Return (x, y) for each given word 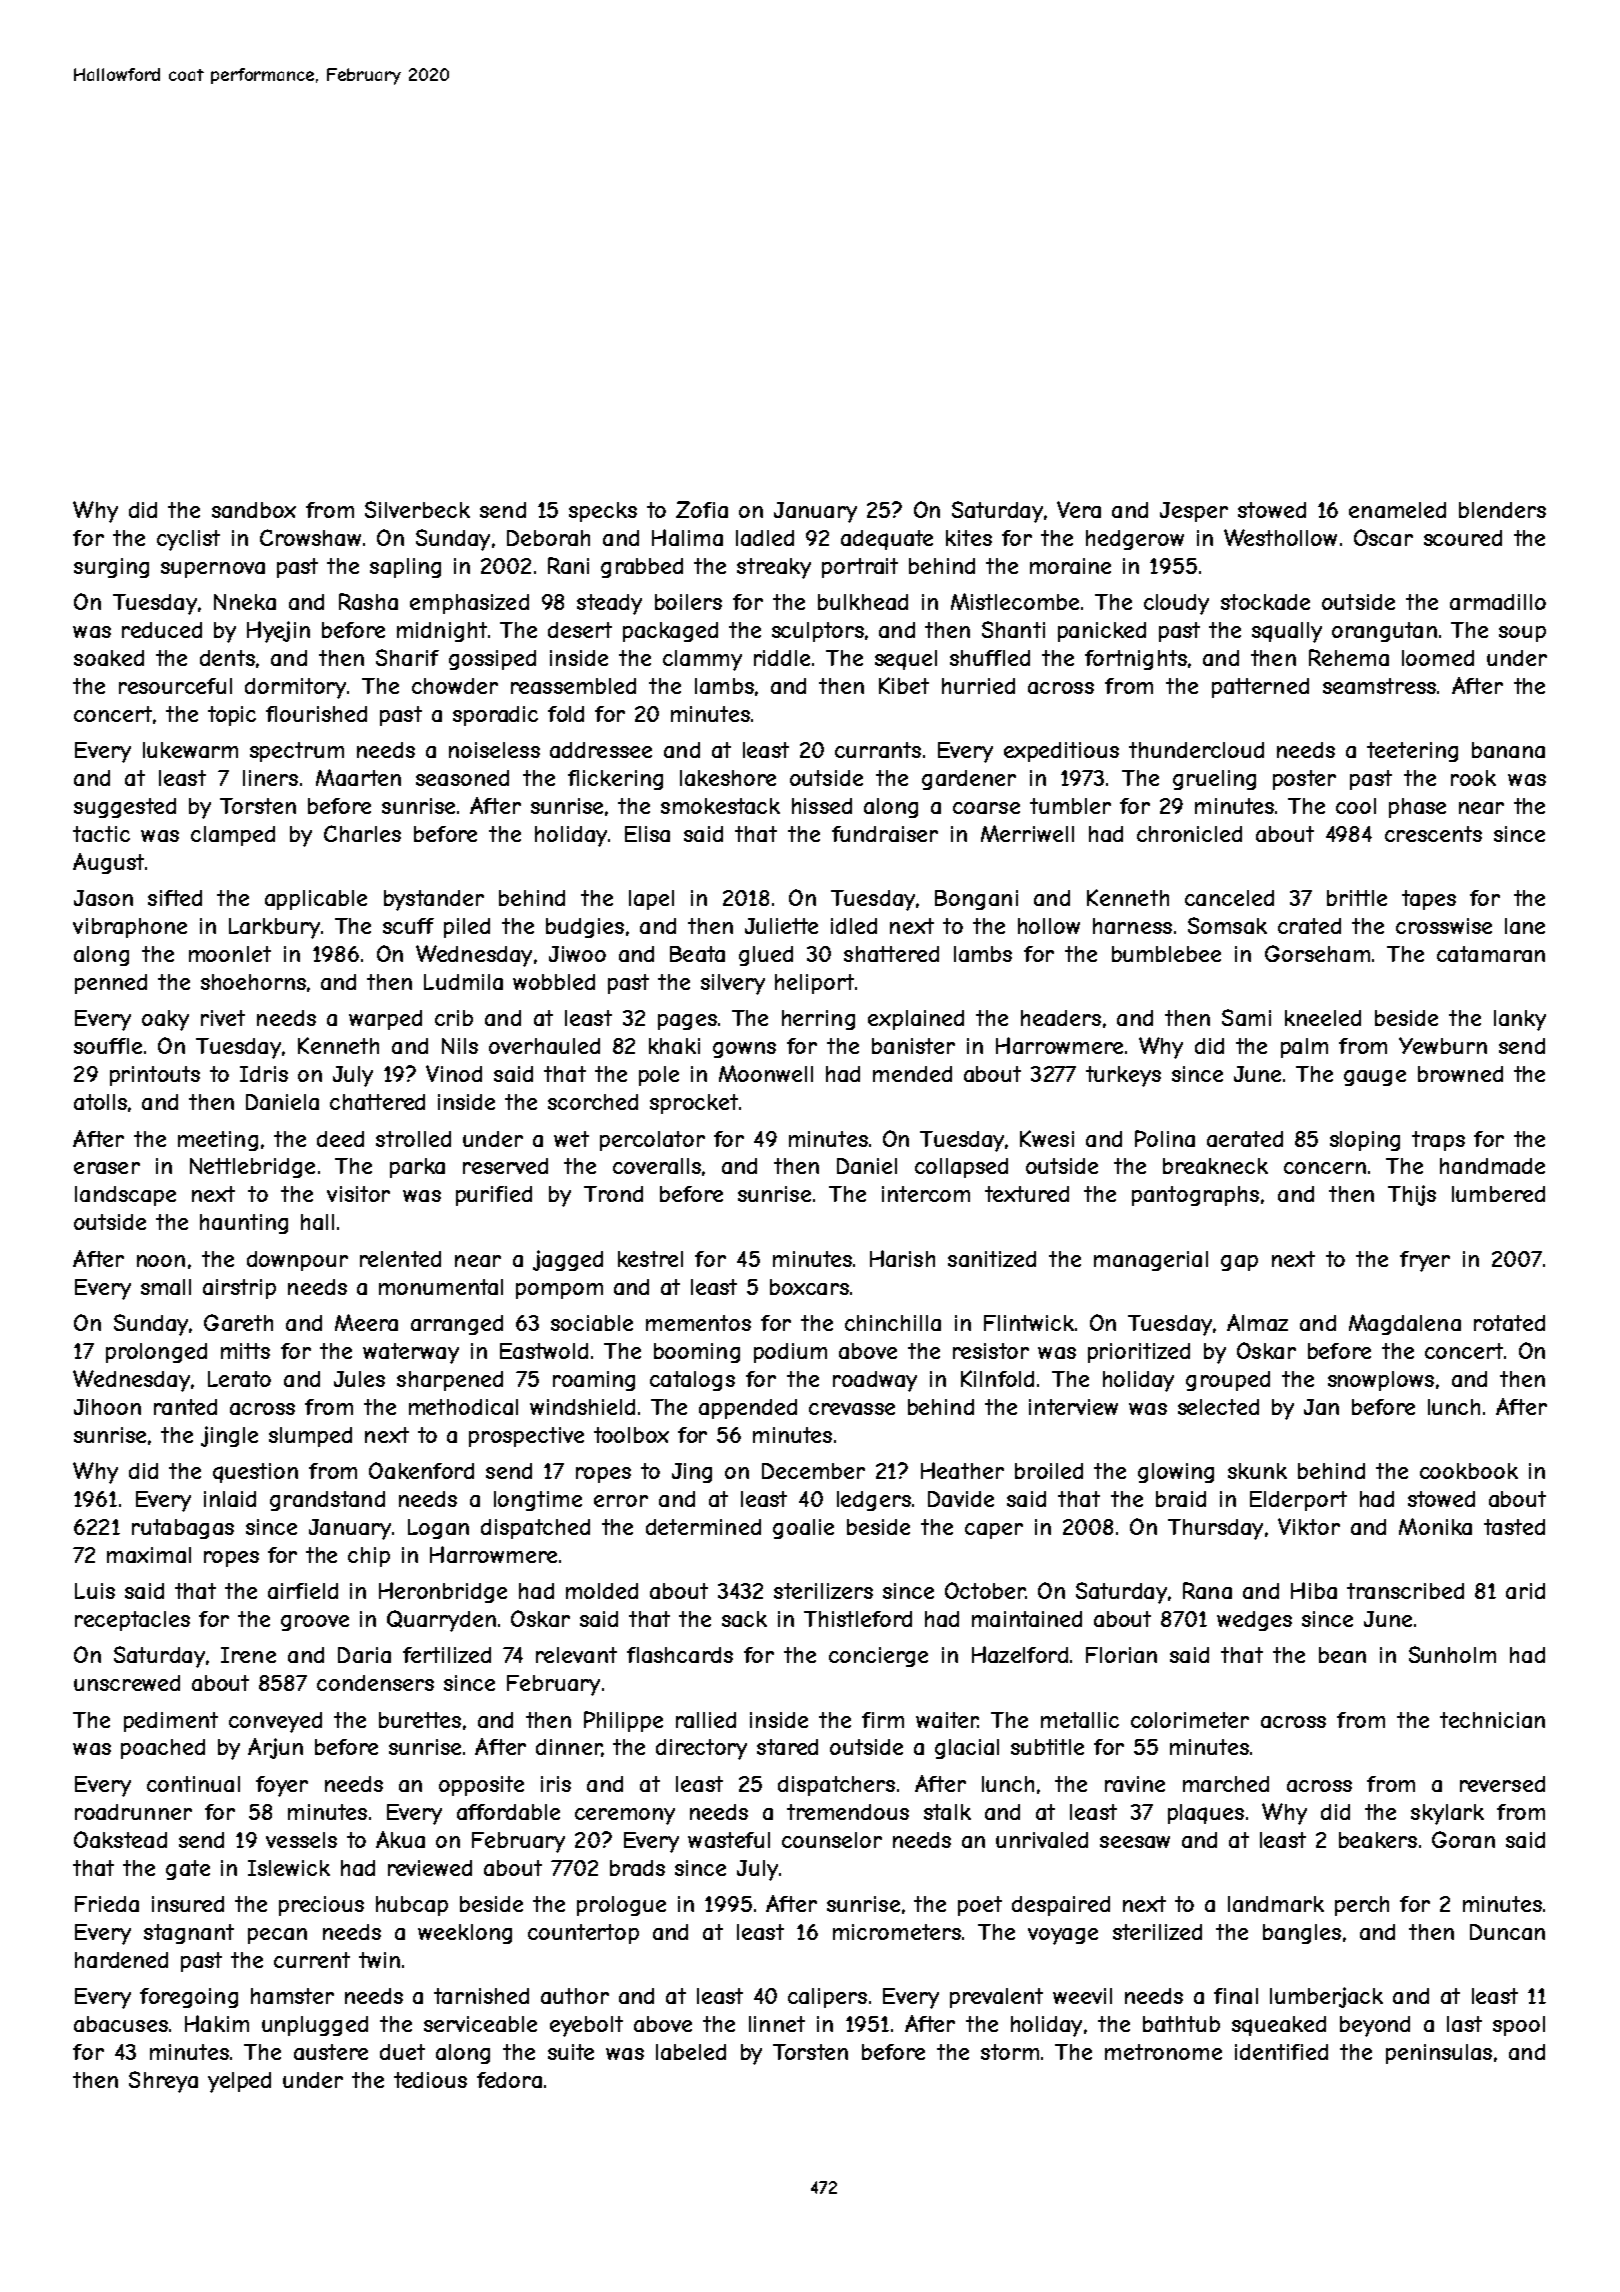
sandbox (254, 510)
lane (1525, 926)
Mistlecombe (1015, 601)
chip (369, 1557)
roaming (594, 1381)
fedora (509, 2080)
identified (1281, 2052)
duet (402, 2052)
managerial (1151, 1261)
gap (1239, 1263)
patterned (1260, 688)
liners (270, 778)
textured (1027, 1194)
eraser (107, 1168)
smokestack (720, 806)
